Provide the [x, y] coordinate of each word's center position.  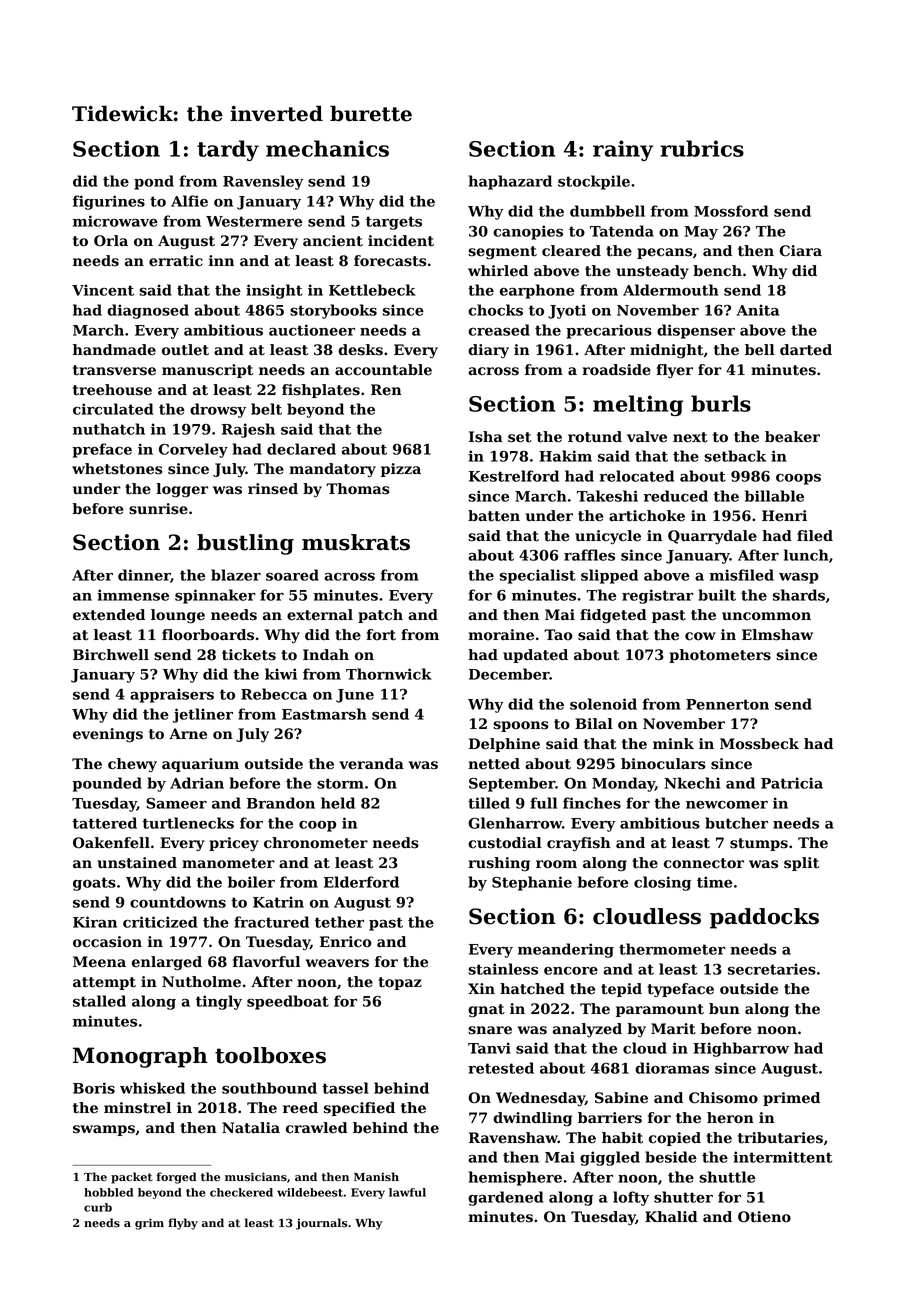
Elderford [361, 882]
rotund [595, 437]
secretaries [772, 969]
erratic [176, 261]
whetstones [117, 469]
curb [98, 1207]
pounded [107, 784]
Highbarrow [741, 1049]
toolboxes [270, 1055]
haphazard [510, 182]
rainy [623, 150]
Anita [758, 310]
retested [501, 1068]
